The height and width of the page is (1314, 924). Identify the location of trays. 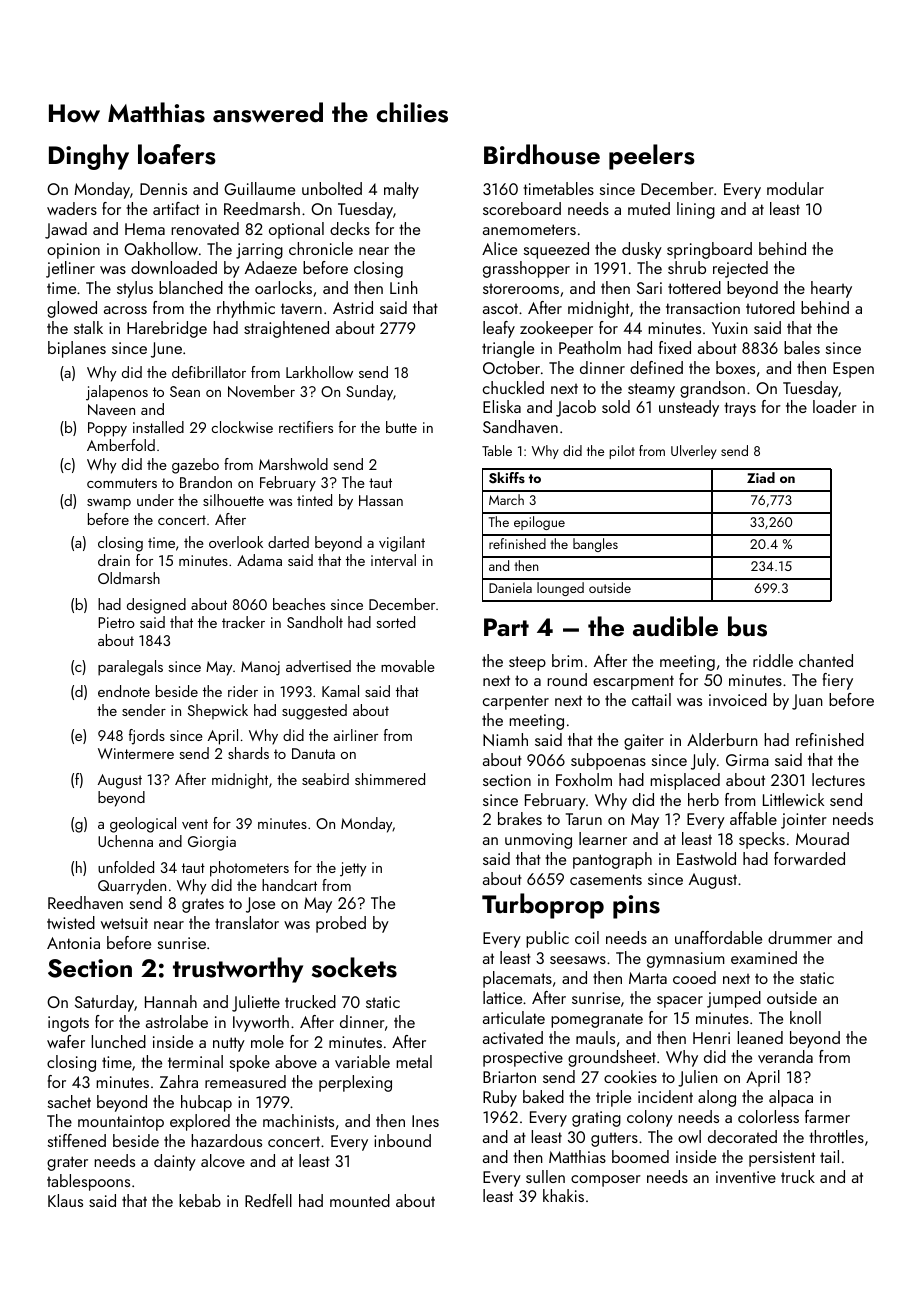
(740, 409).
